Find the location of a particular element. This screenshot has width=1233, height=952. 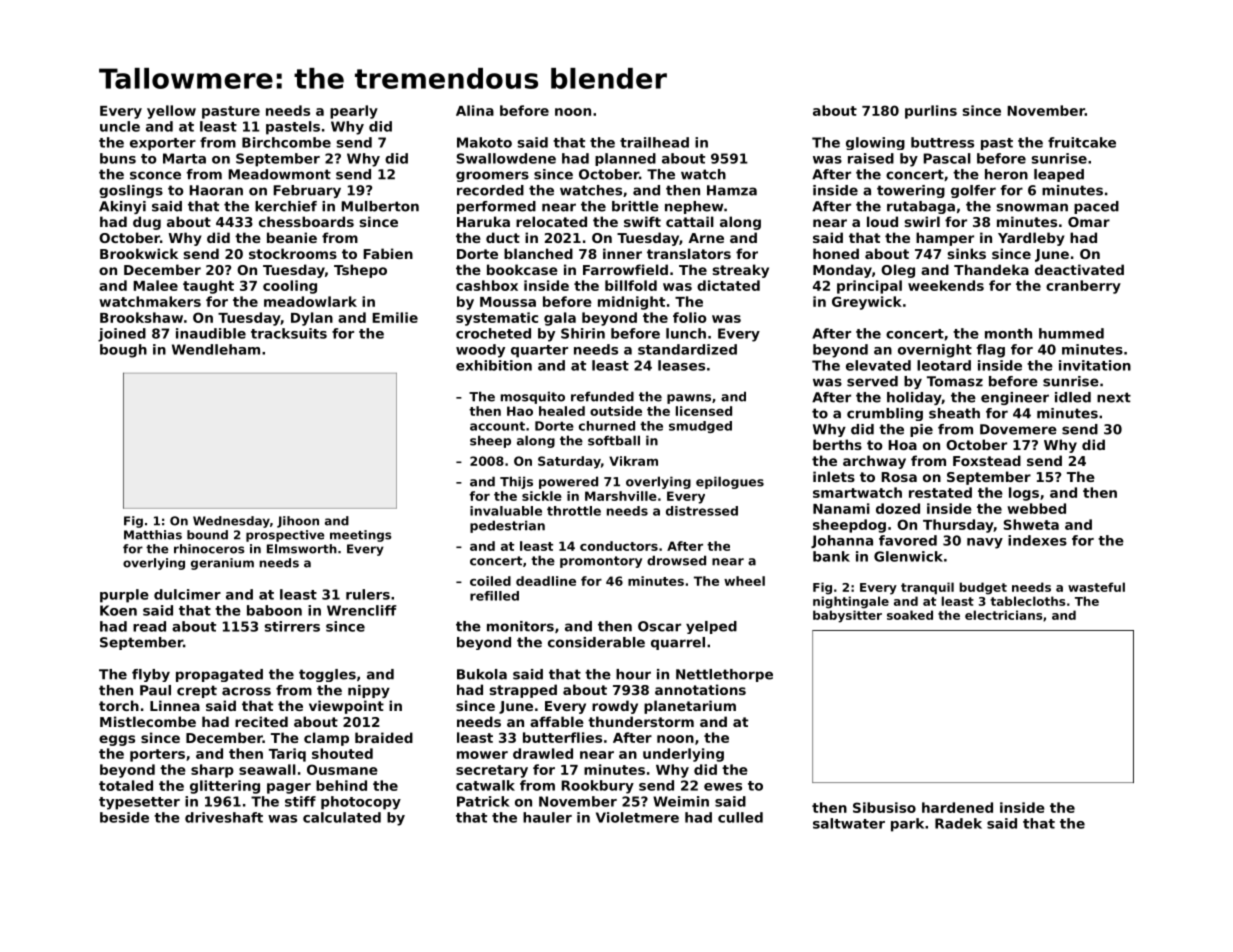

stockrooms is located at coordinates (293, 253).
